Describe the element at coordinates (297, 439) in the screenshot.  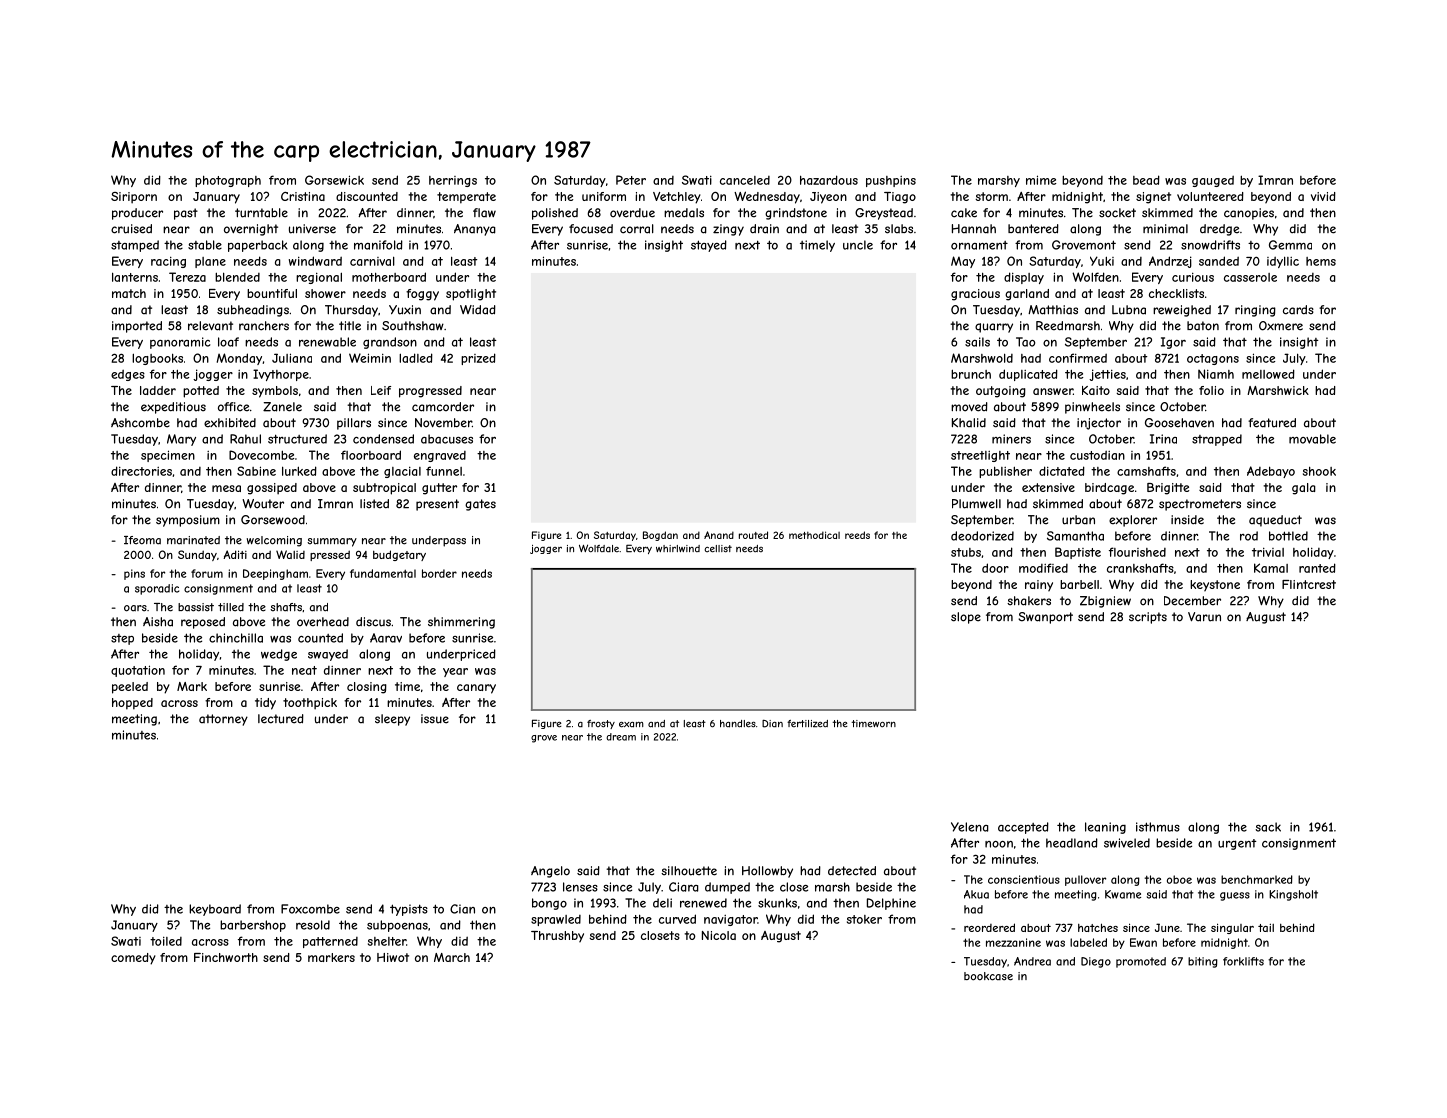
I see `structured` at that location.
